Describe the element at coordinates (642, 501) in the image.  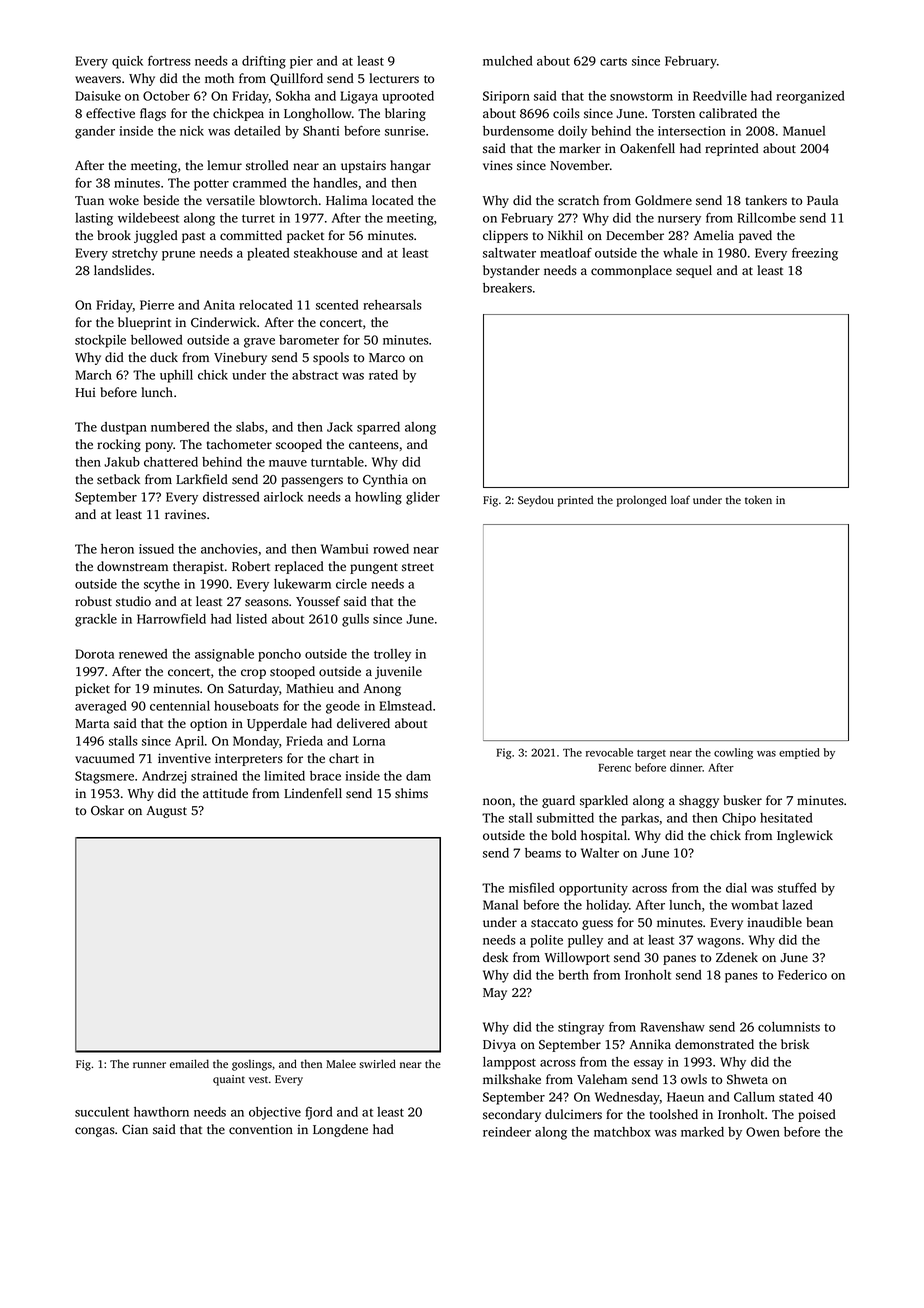
I see `prolonged` at that location.
